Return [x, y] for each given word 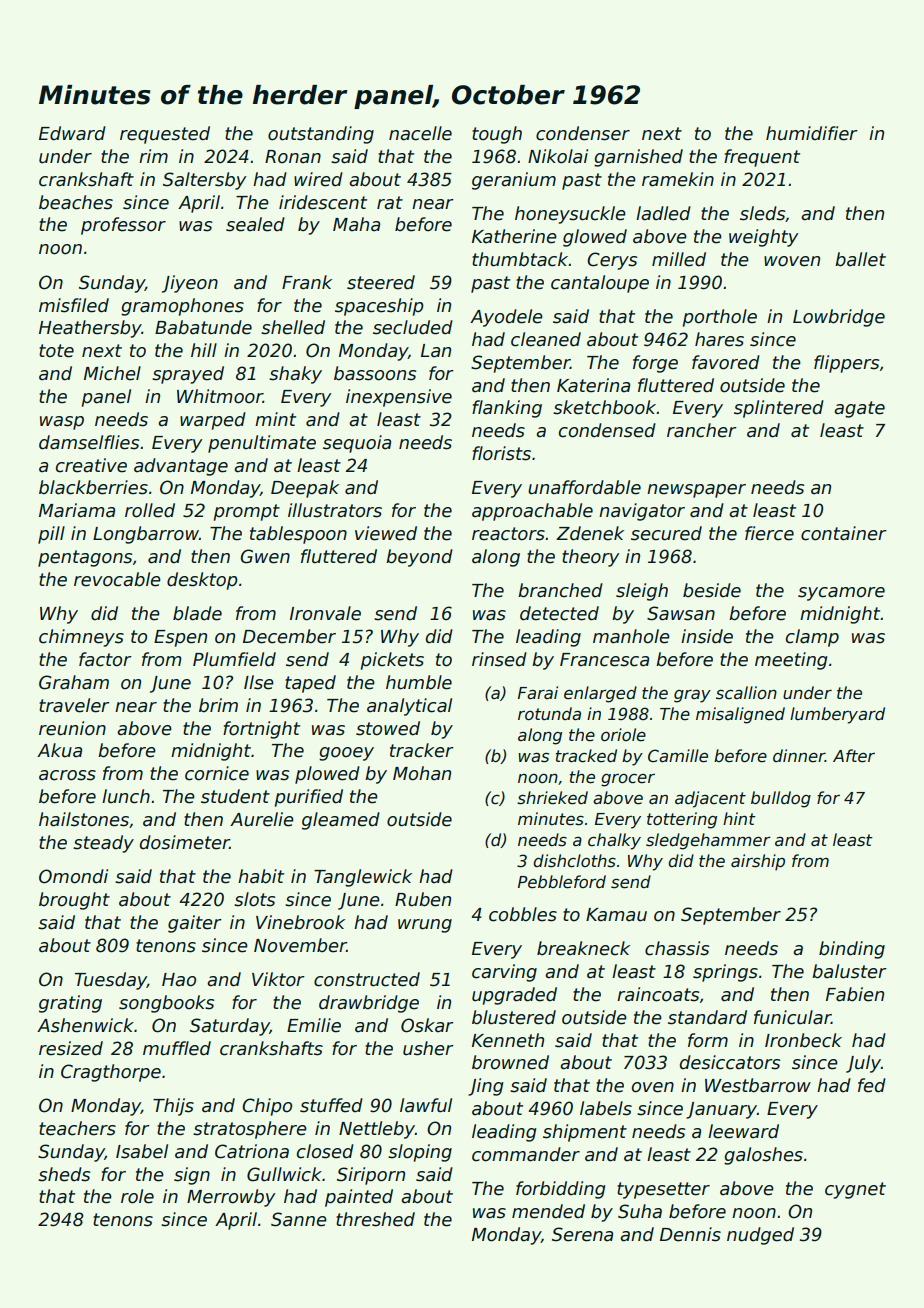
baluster [849, 971]
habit [261, 876]
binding [852, 950]
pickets [392, 661]
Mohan [422, 773]
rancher [702, 430]
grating [70, 1004]
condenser [583, 133]
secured [666, 533]
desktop [202, 581]
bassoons [375, 373]
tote [56, 351]
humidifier [812, 133]
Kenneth [508, 1040]
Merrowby [231, 1198]
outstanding [321, 135]
